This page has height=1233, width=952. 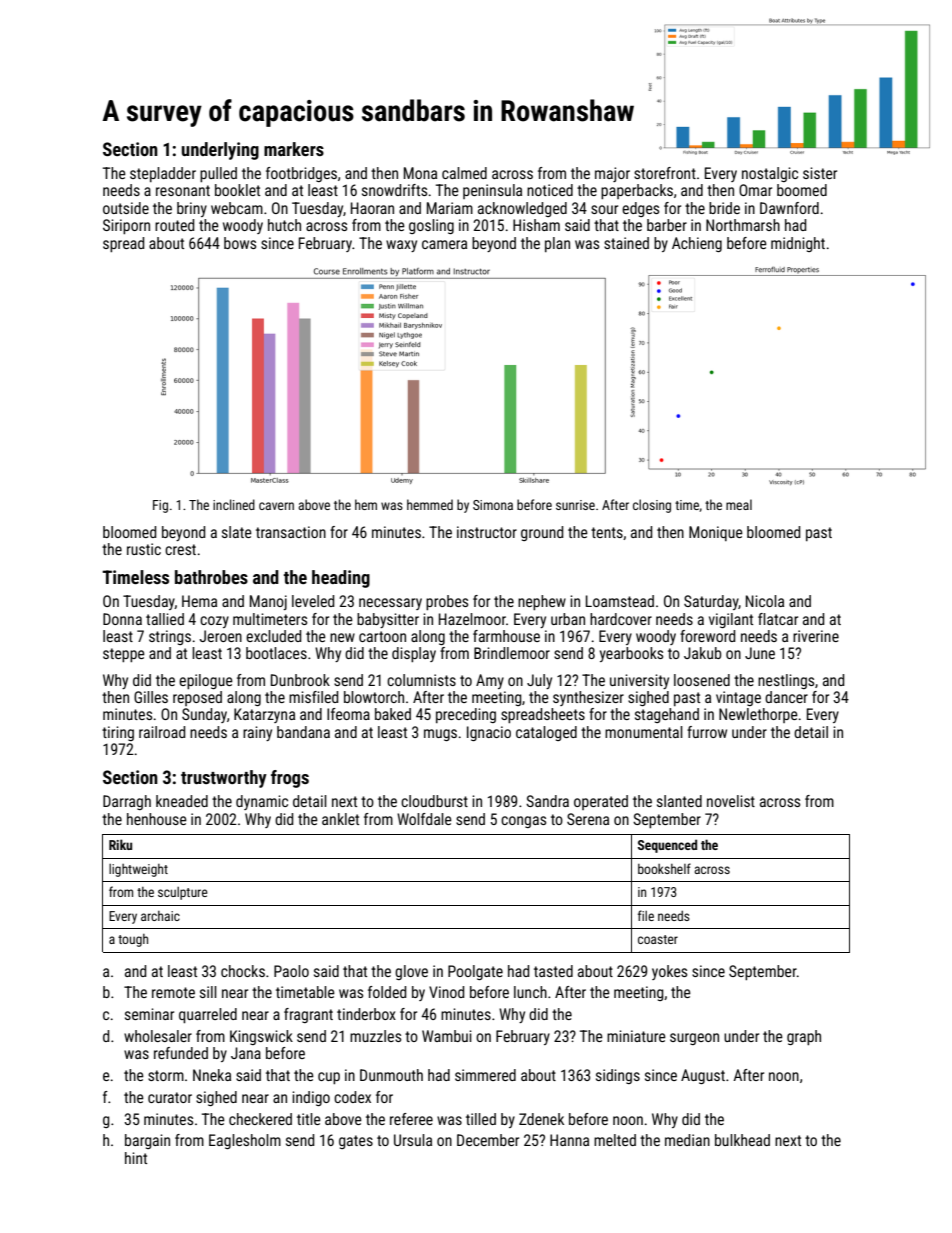 I want to click on inclined, so click(x=234, y=504).
